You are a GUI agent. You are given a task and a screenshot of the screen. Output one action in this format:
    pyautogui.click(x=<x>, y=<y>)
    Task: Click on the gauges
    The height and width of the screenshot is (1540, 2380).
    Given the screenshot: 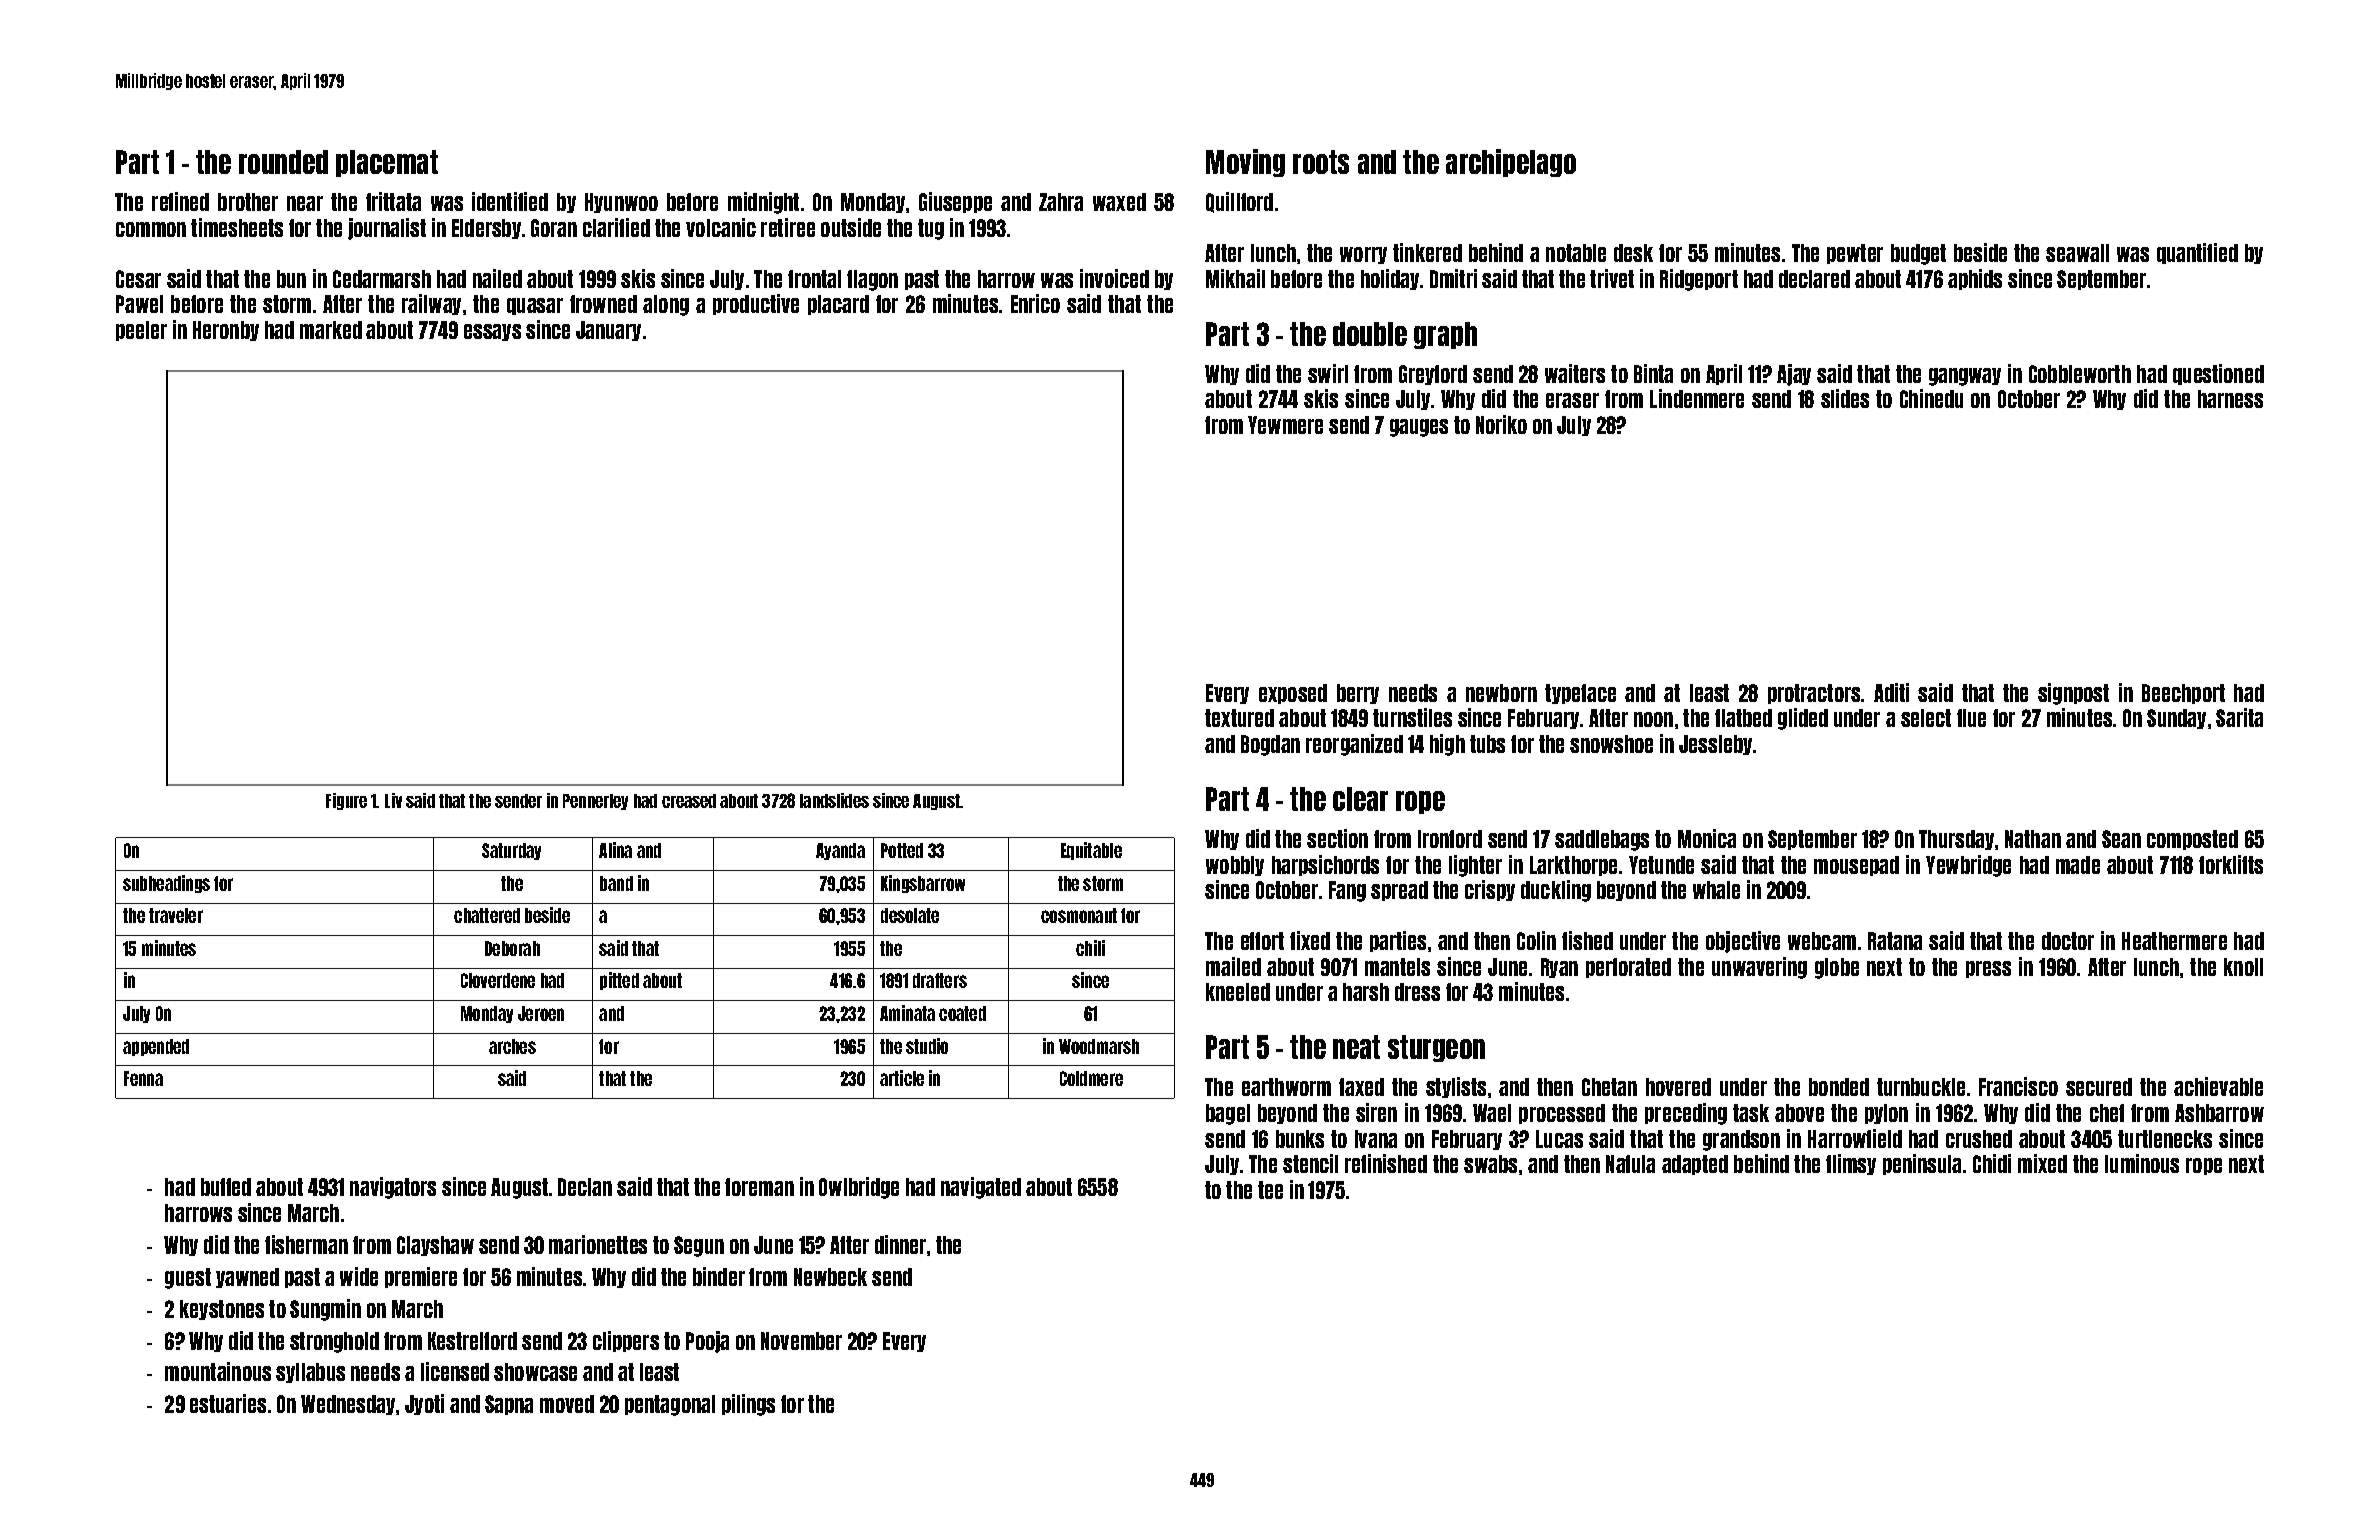 What is the action you would take?
    pyautogui.click(x=1419, y=428)
